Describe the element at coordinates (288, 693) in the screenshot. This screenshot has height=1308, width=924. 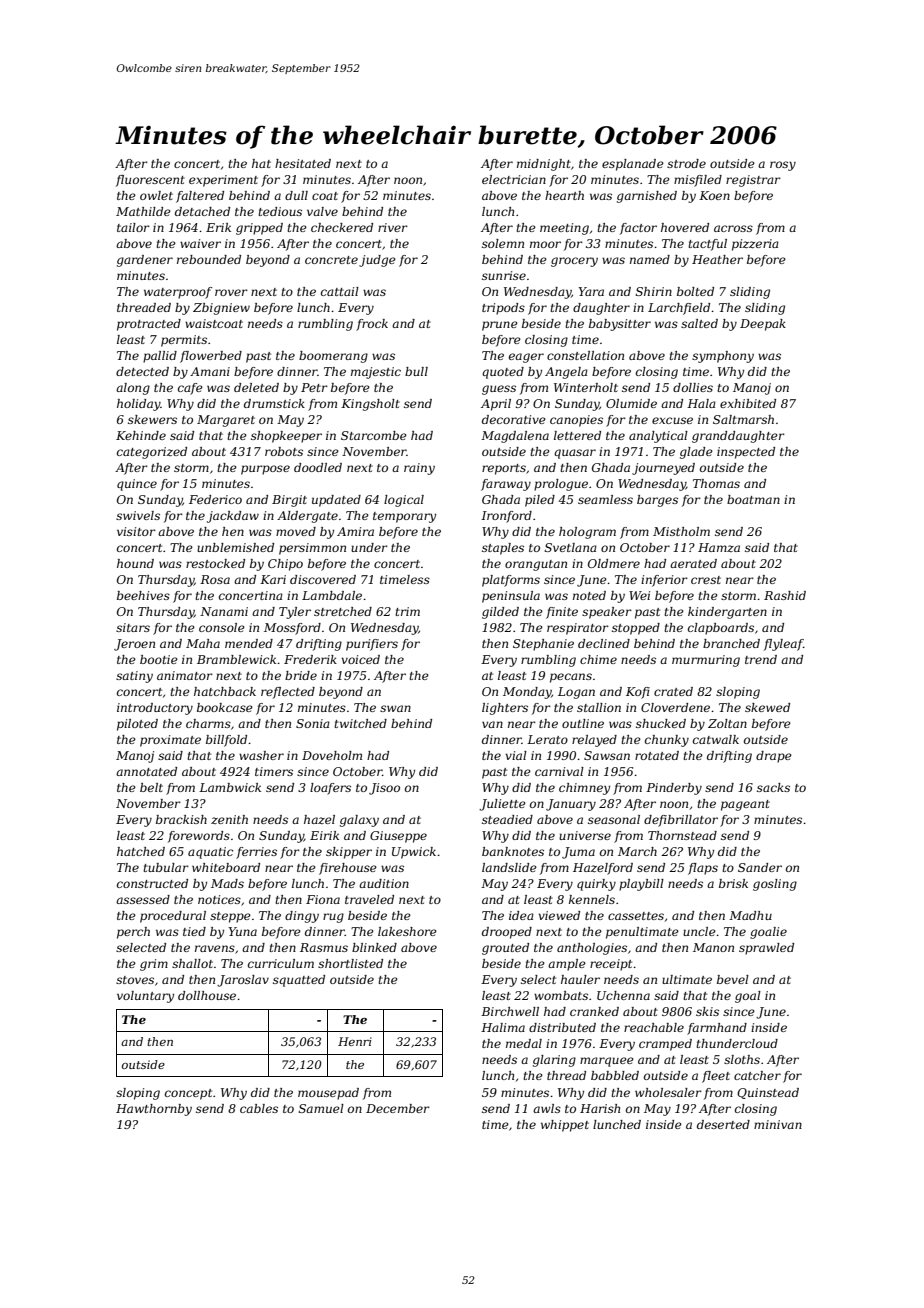
I see `reflected` at that location.
